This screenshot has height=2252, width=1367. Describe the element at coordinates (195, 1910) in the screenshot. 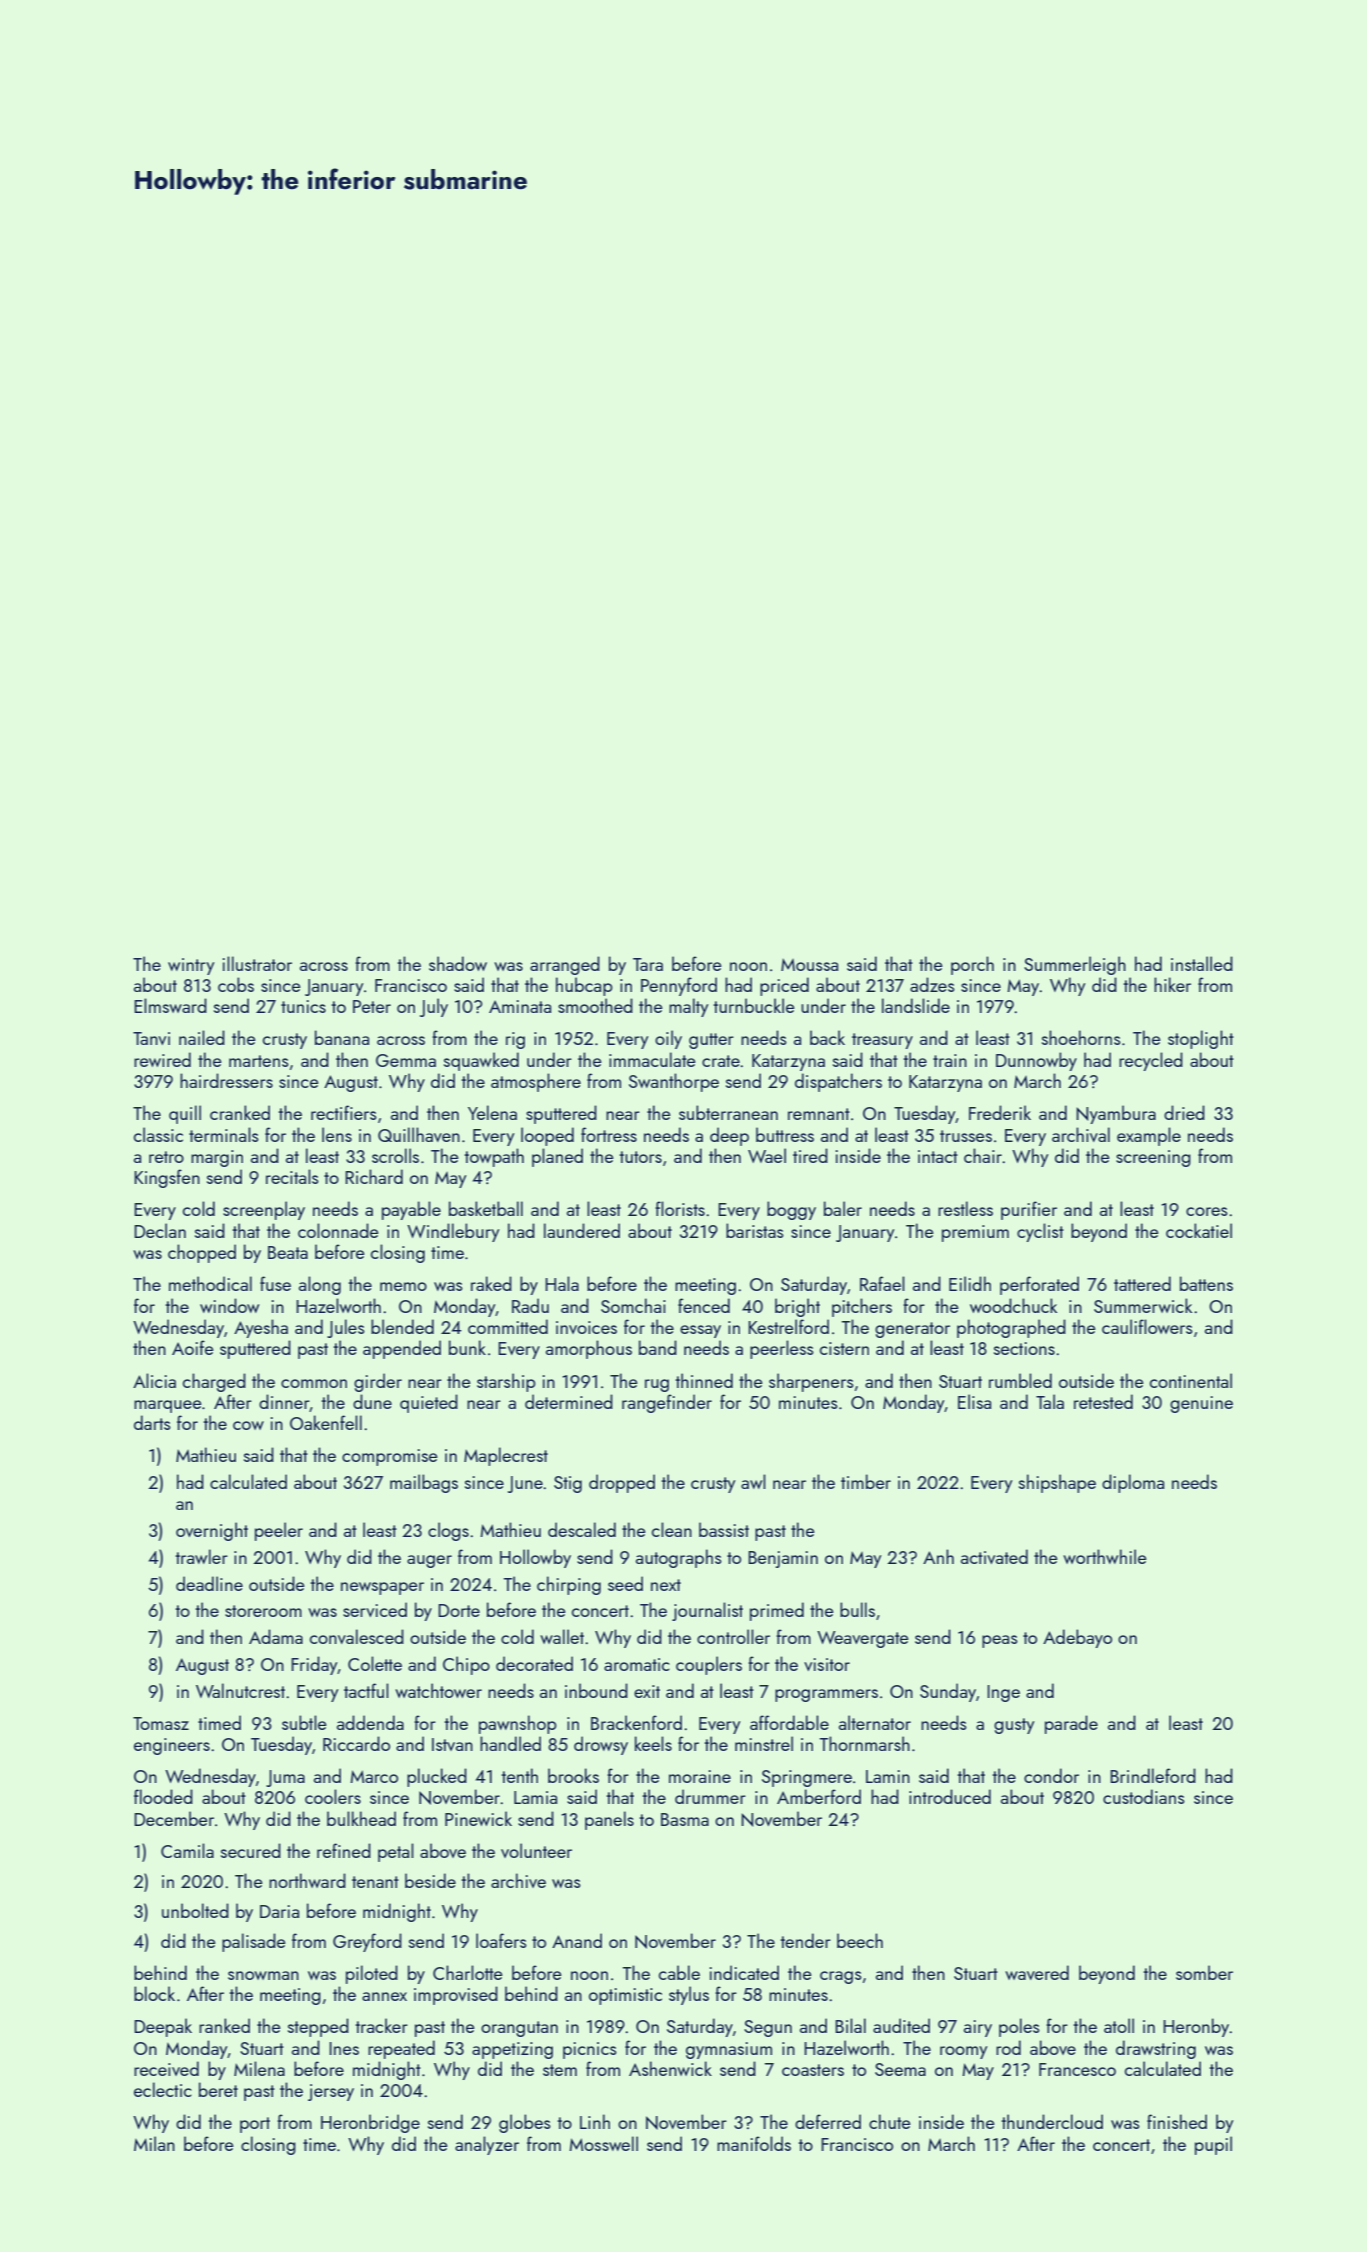

I see `unbolted` at that location.
